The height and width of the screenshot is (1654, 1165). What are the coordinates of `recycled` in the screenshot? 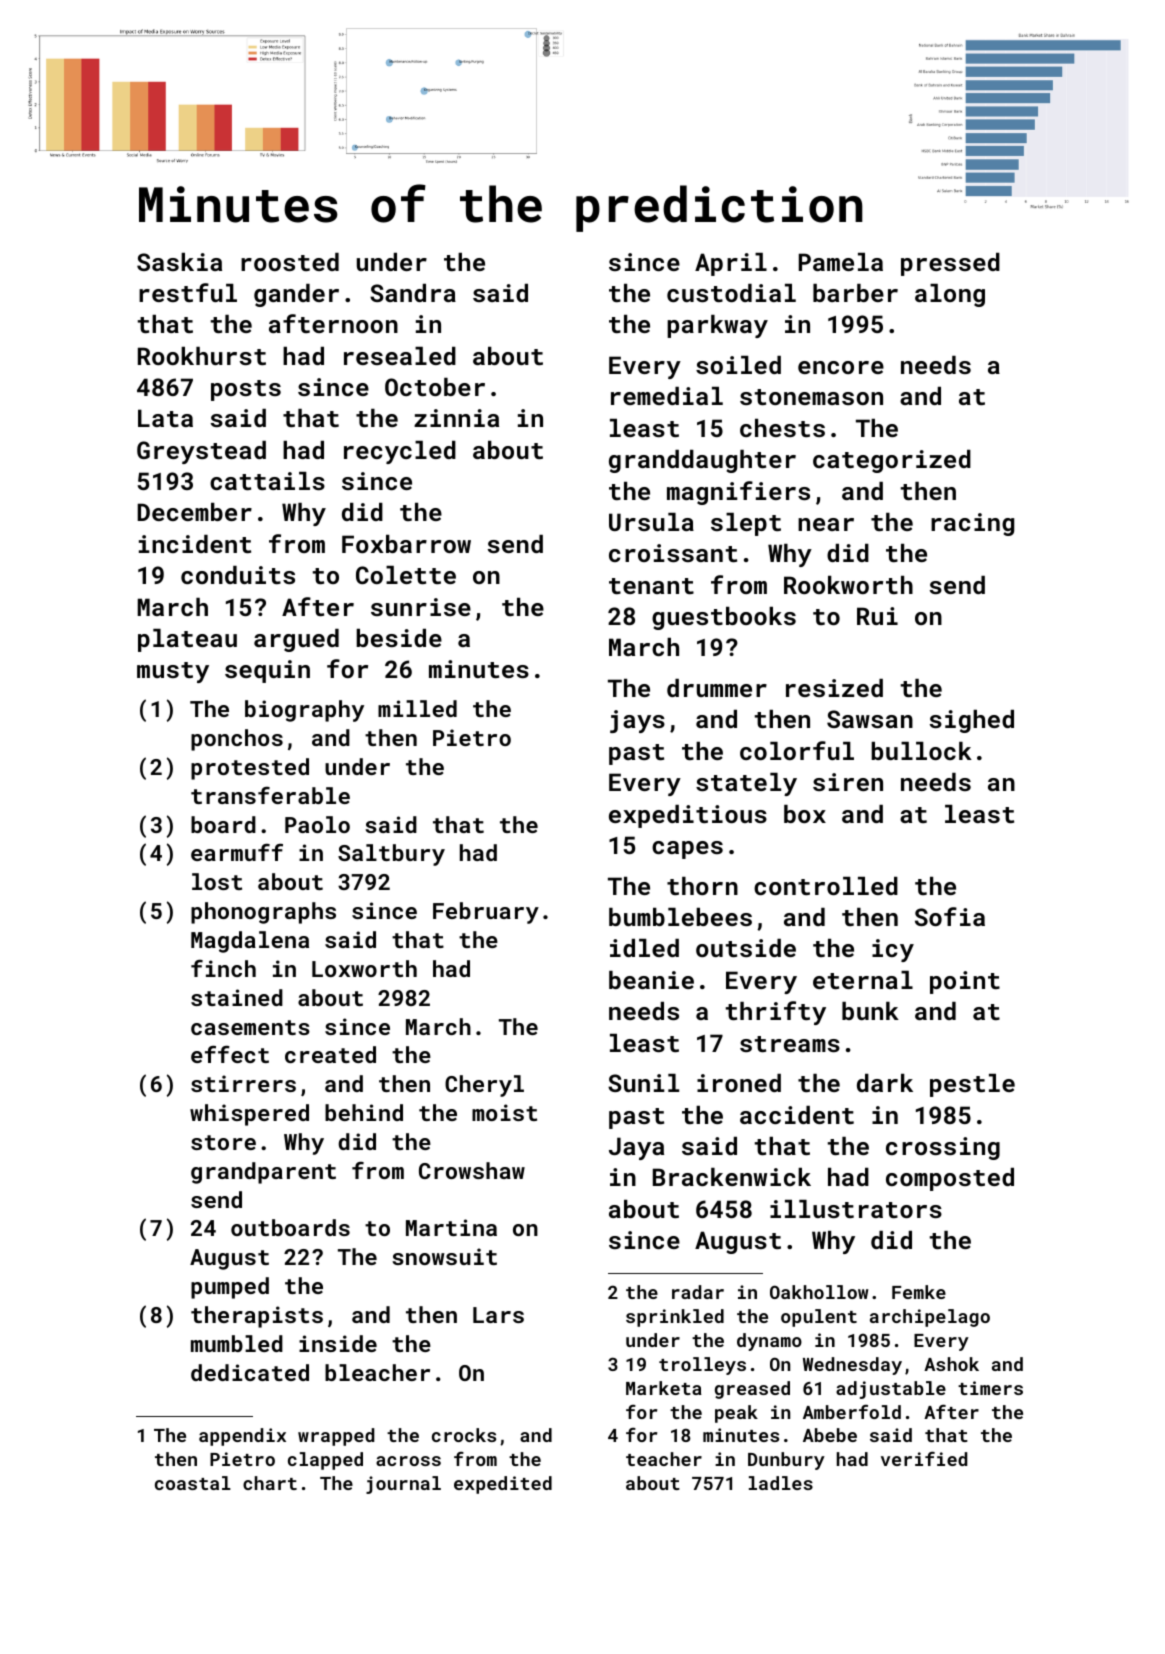 It's located at (400, 452).
